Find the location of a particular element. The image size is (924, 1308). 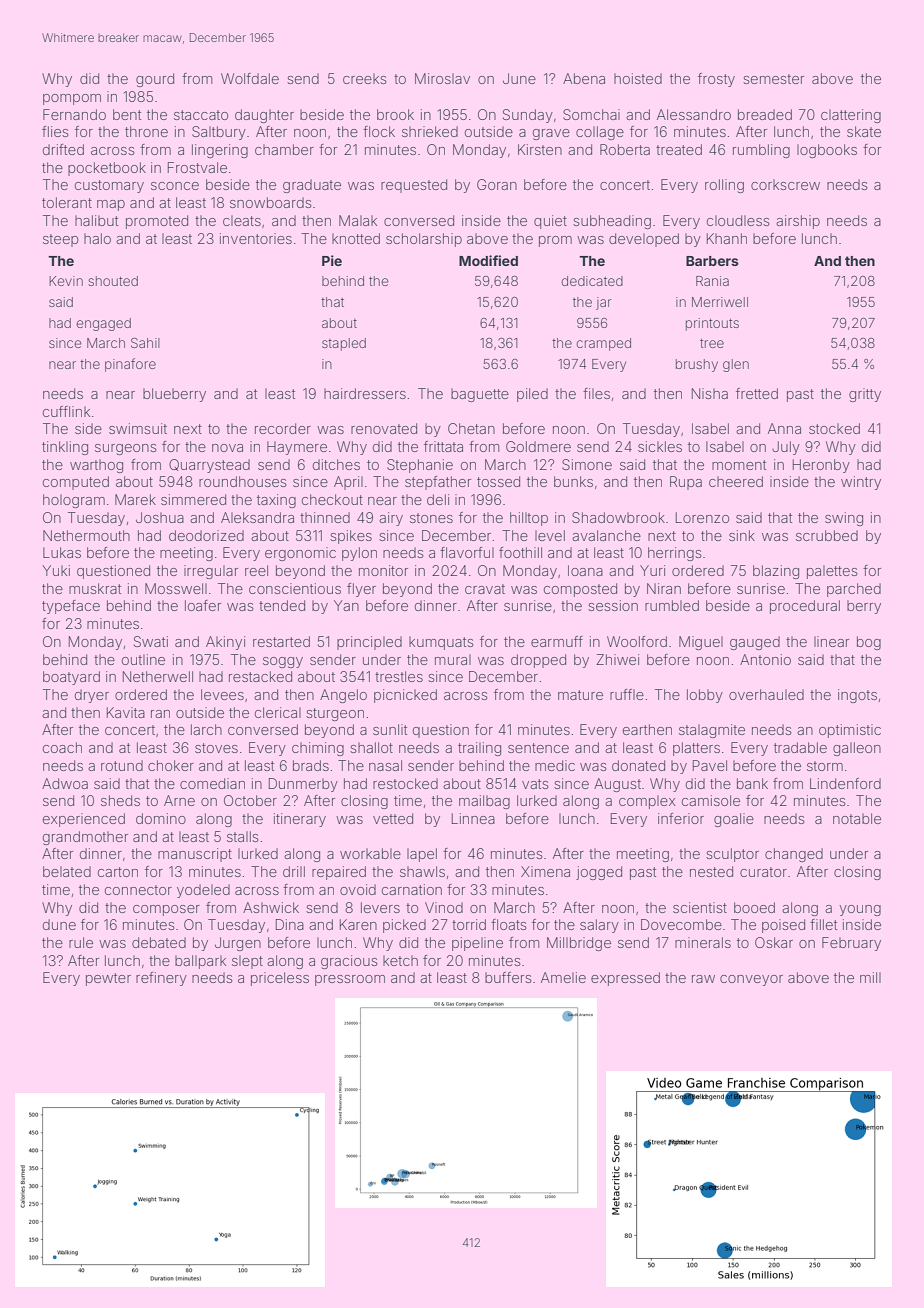

Quarrystead is located at coordinates (209, 466).
